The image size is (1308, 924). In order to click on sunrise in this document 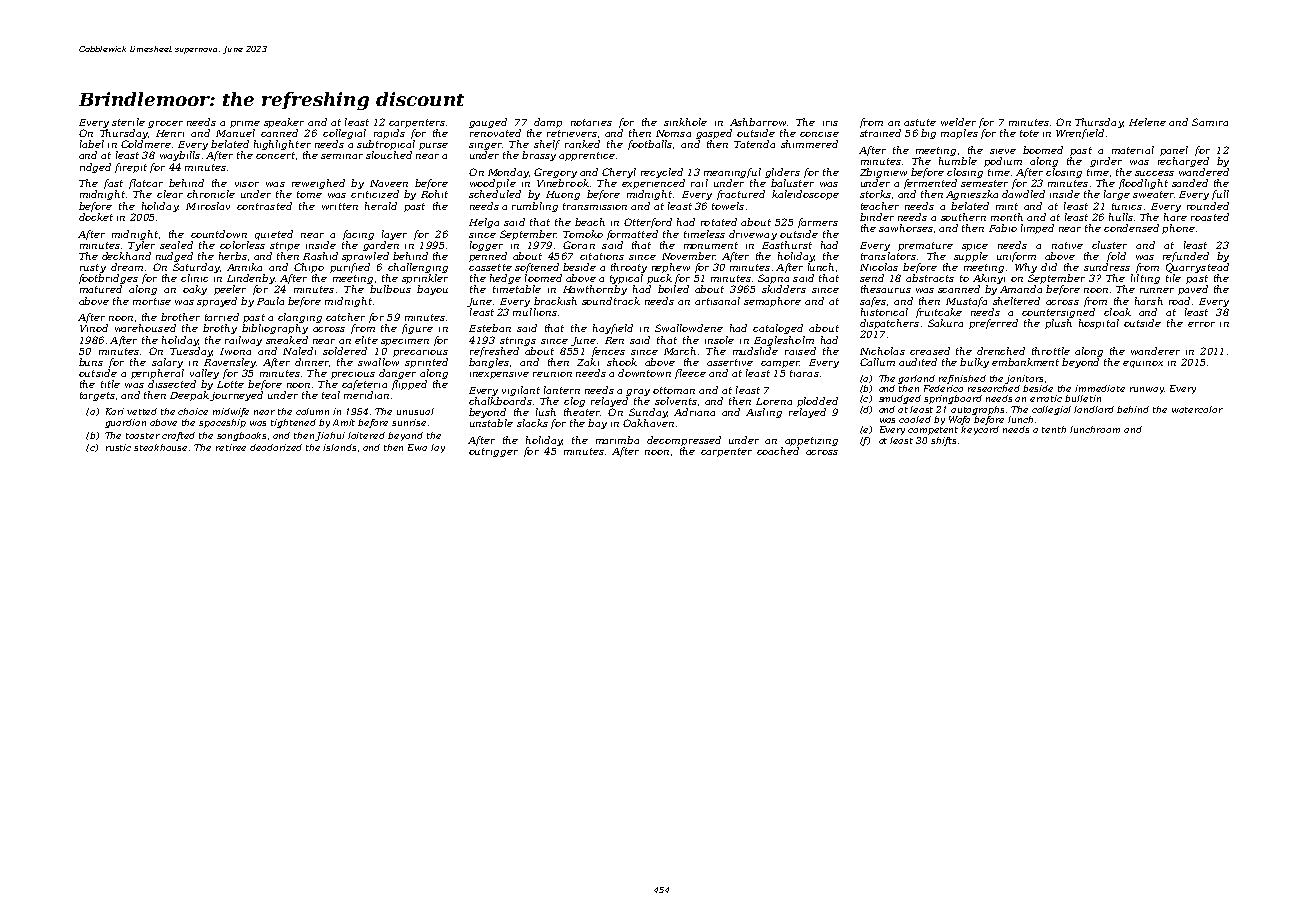, I will do `click(409, 422)`.
